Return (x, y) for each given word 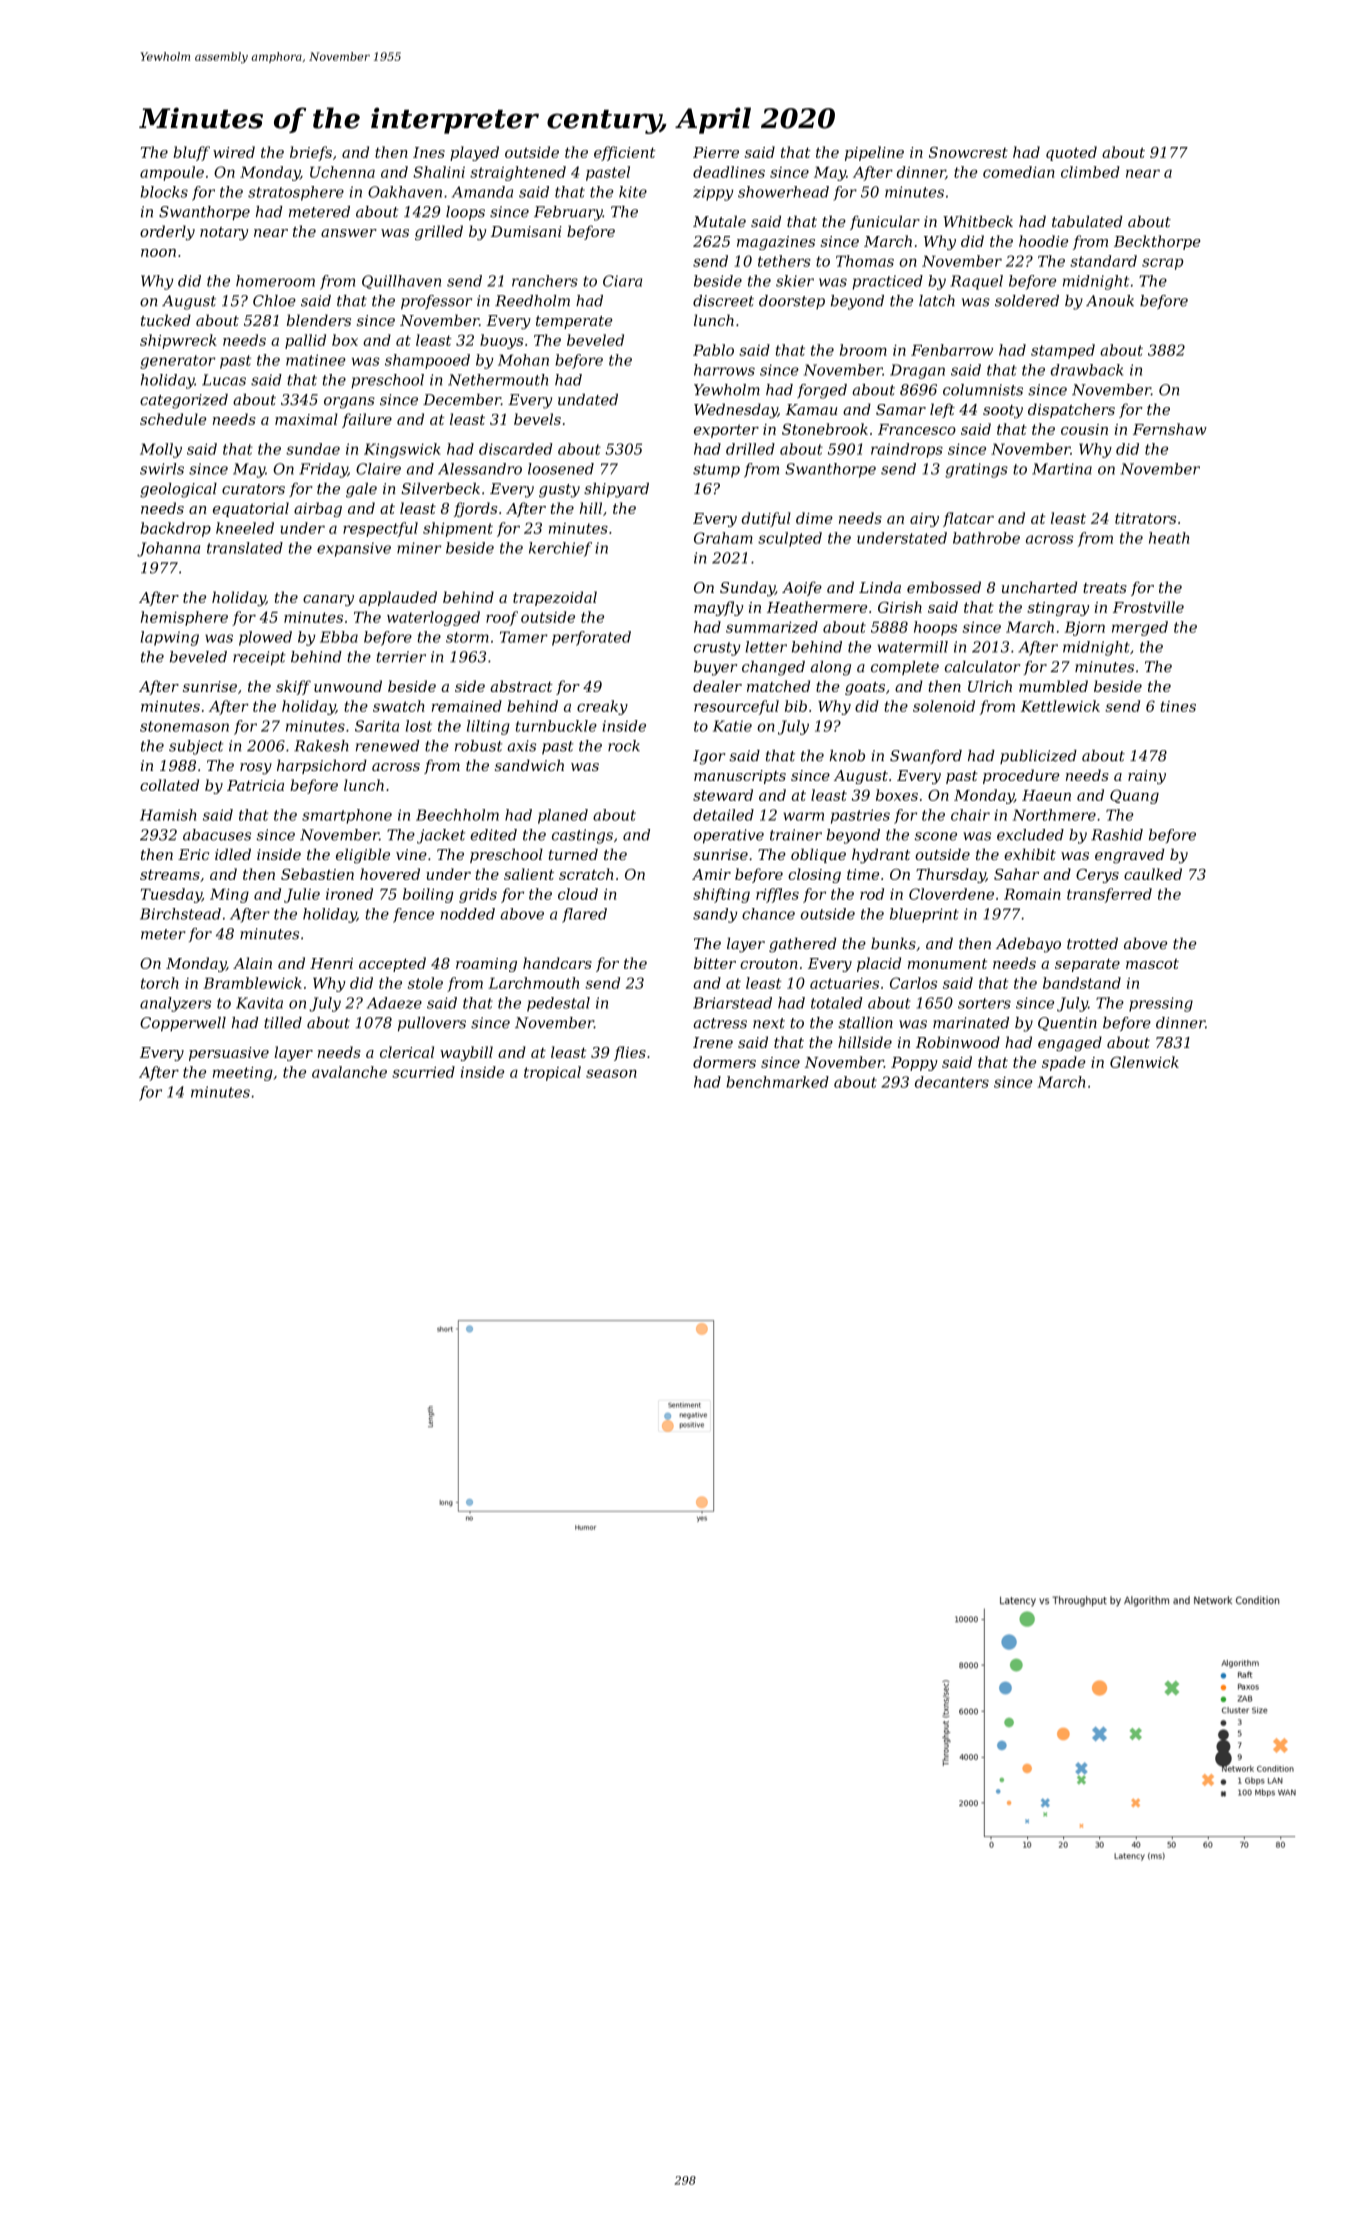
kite (633, 192)
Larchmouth (533, 983)
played (474, 153)
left (942, 410)
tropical (552, 1073)
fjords (475, 509)
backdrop (176, 529)
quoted (1071, 153)
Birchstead (180, 914)
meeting (243, 1073)
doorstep (792, 302)
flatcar (968, 519)
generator (178, 362)
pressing (1161, 1004)
